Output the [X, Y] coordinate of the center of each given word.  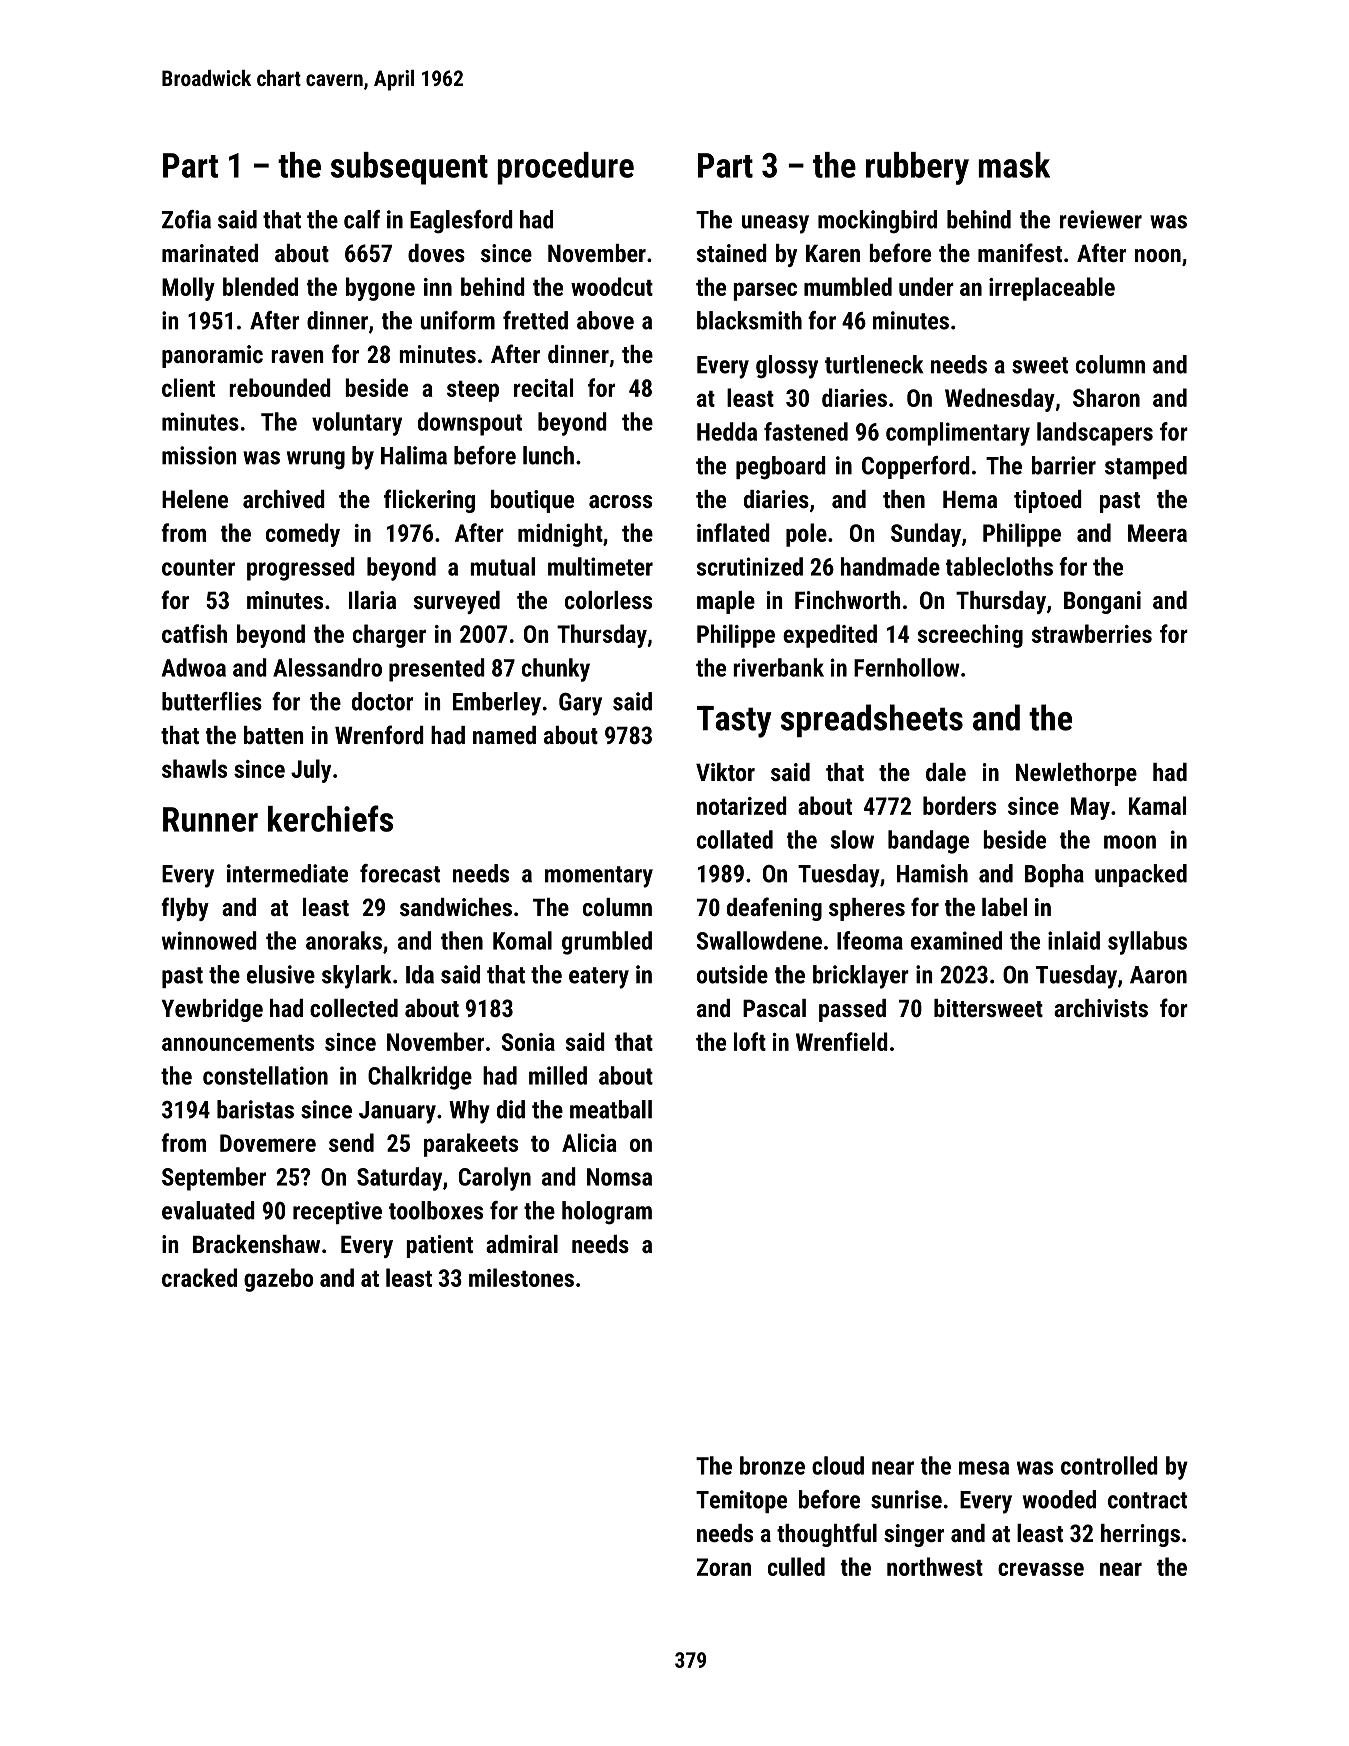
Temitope [741, 1501]
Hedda [727, 431]
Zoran [724, 1567]
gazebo [278, 1280]
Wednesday [1000, 400]
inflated [733, 532]
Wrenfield [842, 1041]
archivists [1101, 1008]
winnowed [209, 940]
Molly [188, 289]
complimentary [958, 434]
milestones [521, 1277]
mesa [984, 1468]
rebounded [280, 387]
